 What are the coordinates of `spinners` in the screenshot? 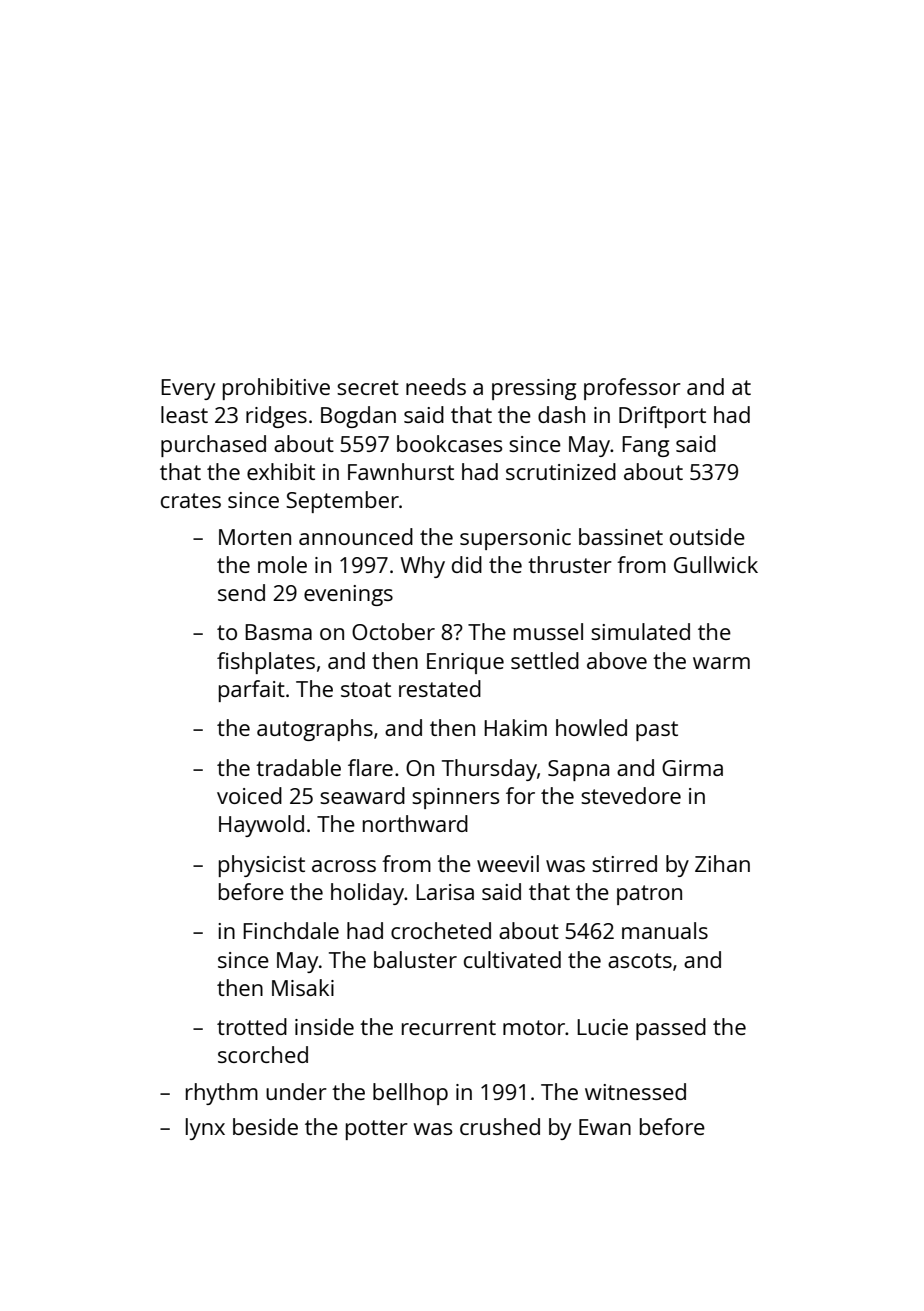 It's located at (455, 798).
